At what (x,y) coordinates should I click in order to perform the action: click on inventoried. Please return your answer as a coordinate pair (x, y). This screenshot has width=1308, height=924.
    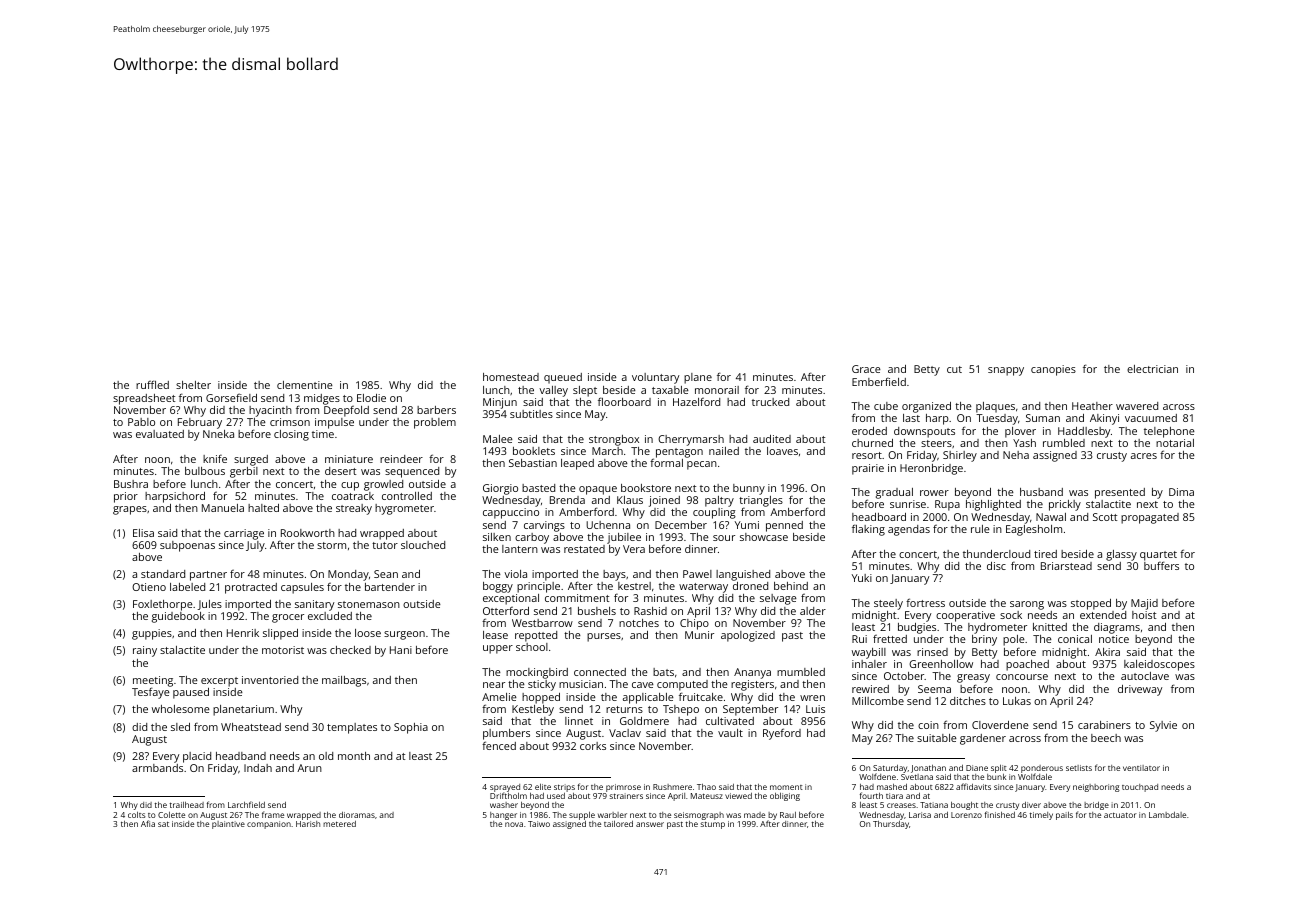
    Looking at the image, I should click on (270, 680).
